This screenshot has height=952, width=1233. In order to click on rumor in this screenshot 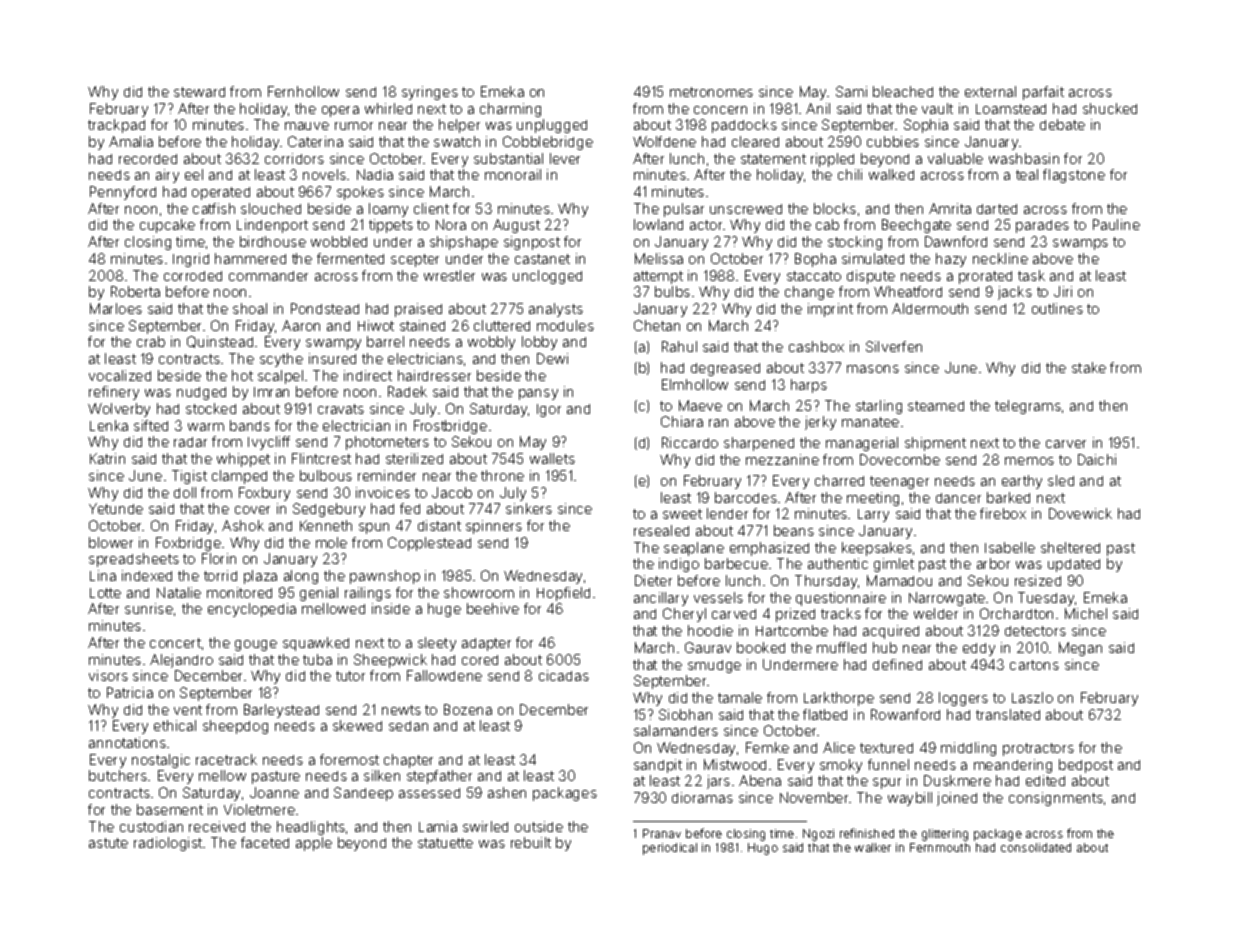, I will do `click(354, 126)`.
